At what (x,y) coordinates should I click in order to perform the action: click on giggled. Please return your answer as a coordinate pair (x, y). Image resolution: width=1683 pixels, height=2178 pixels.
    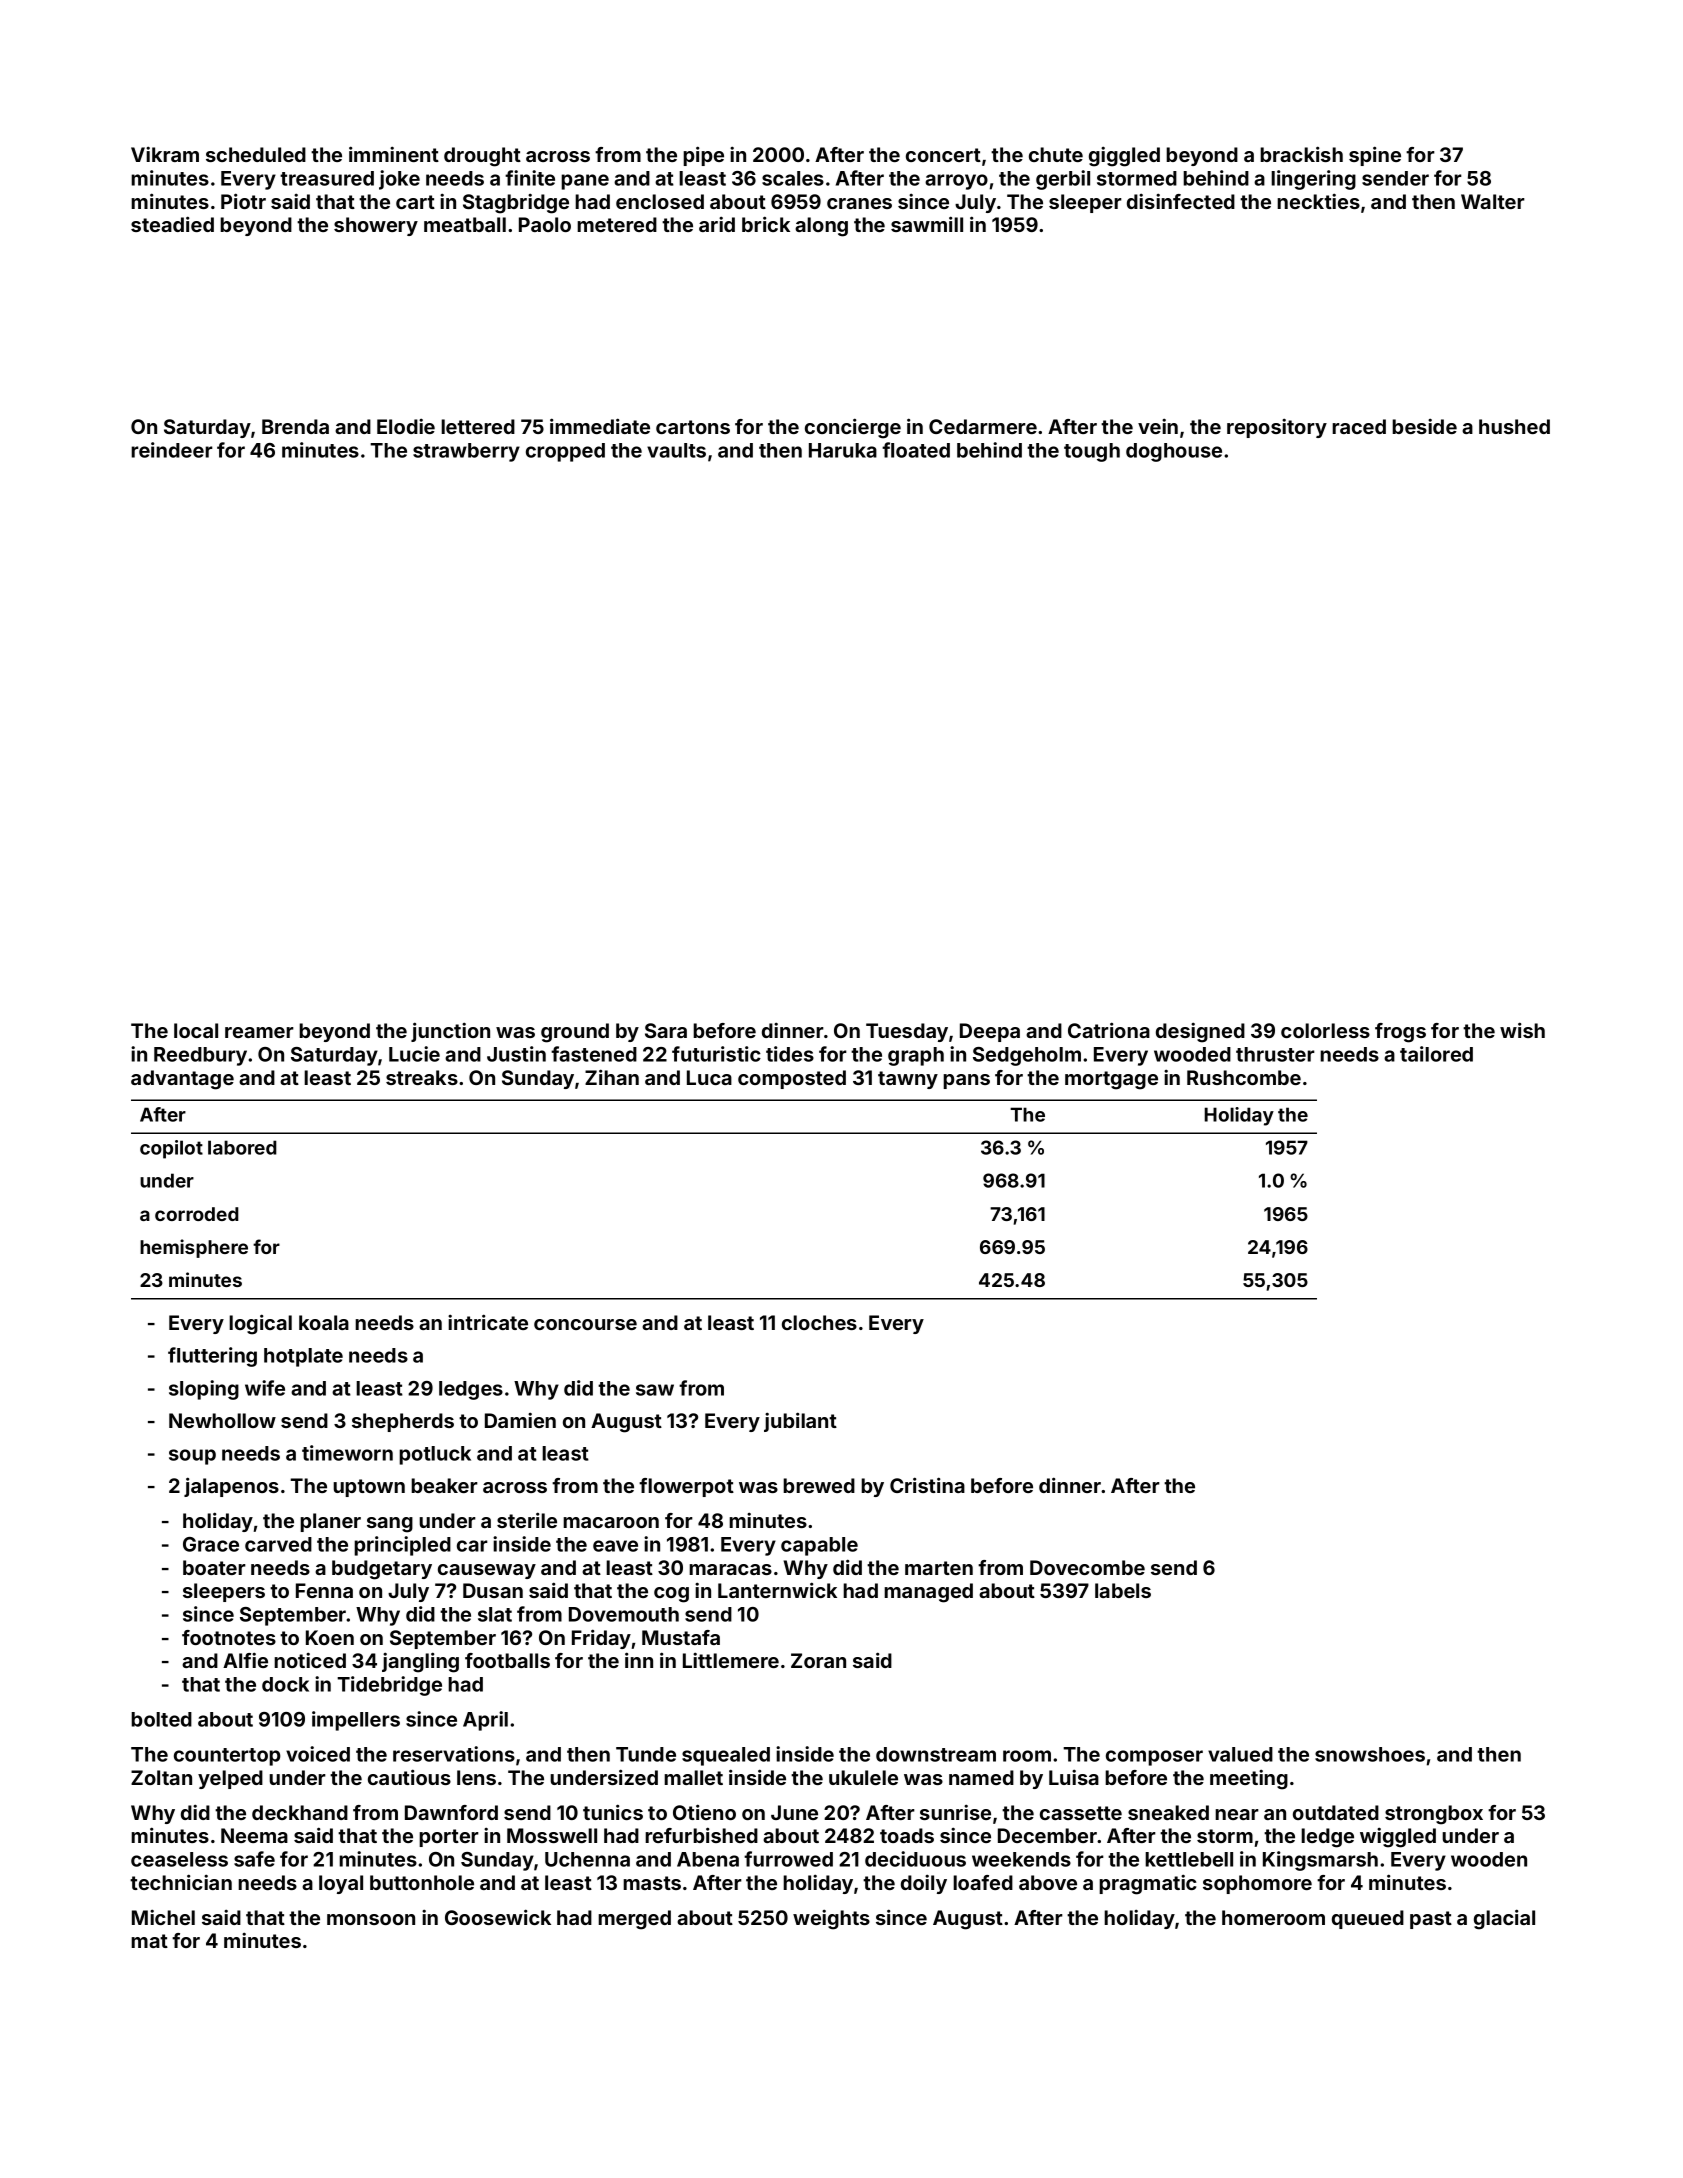
    Looking at the image, I should click on (1124, 156).
